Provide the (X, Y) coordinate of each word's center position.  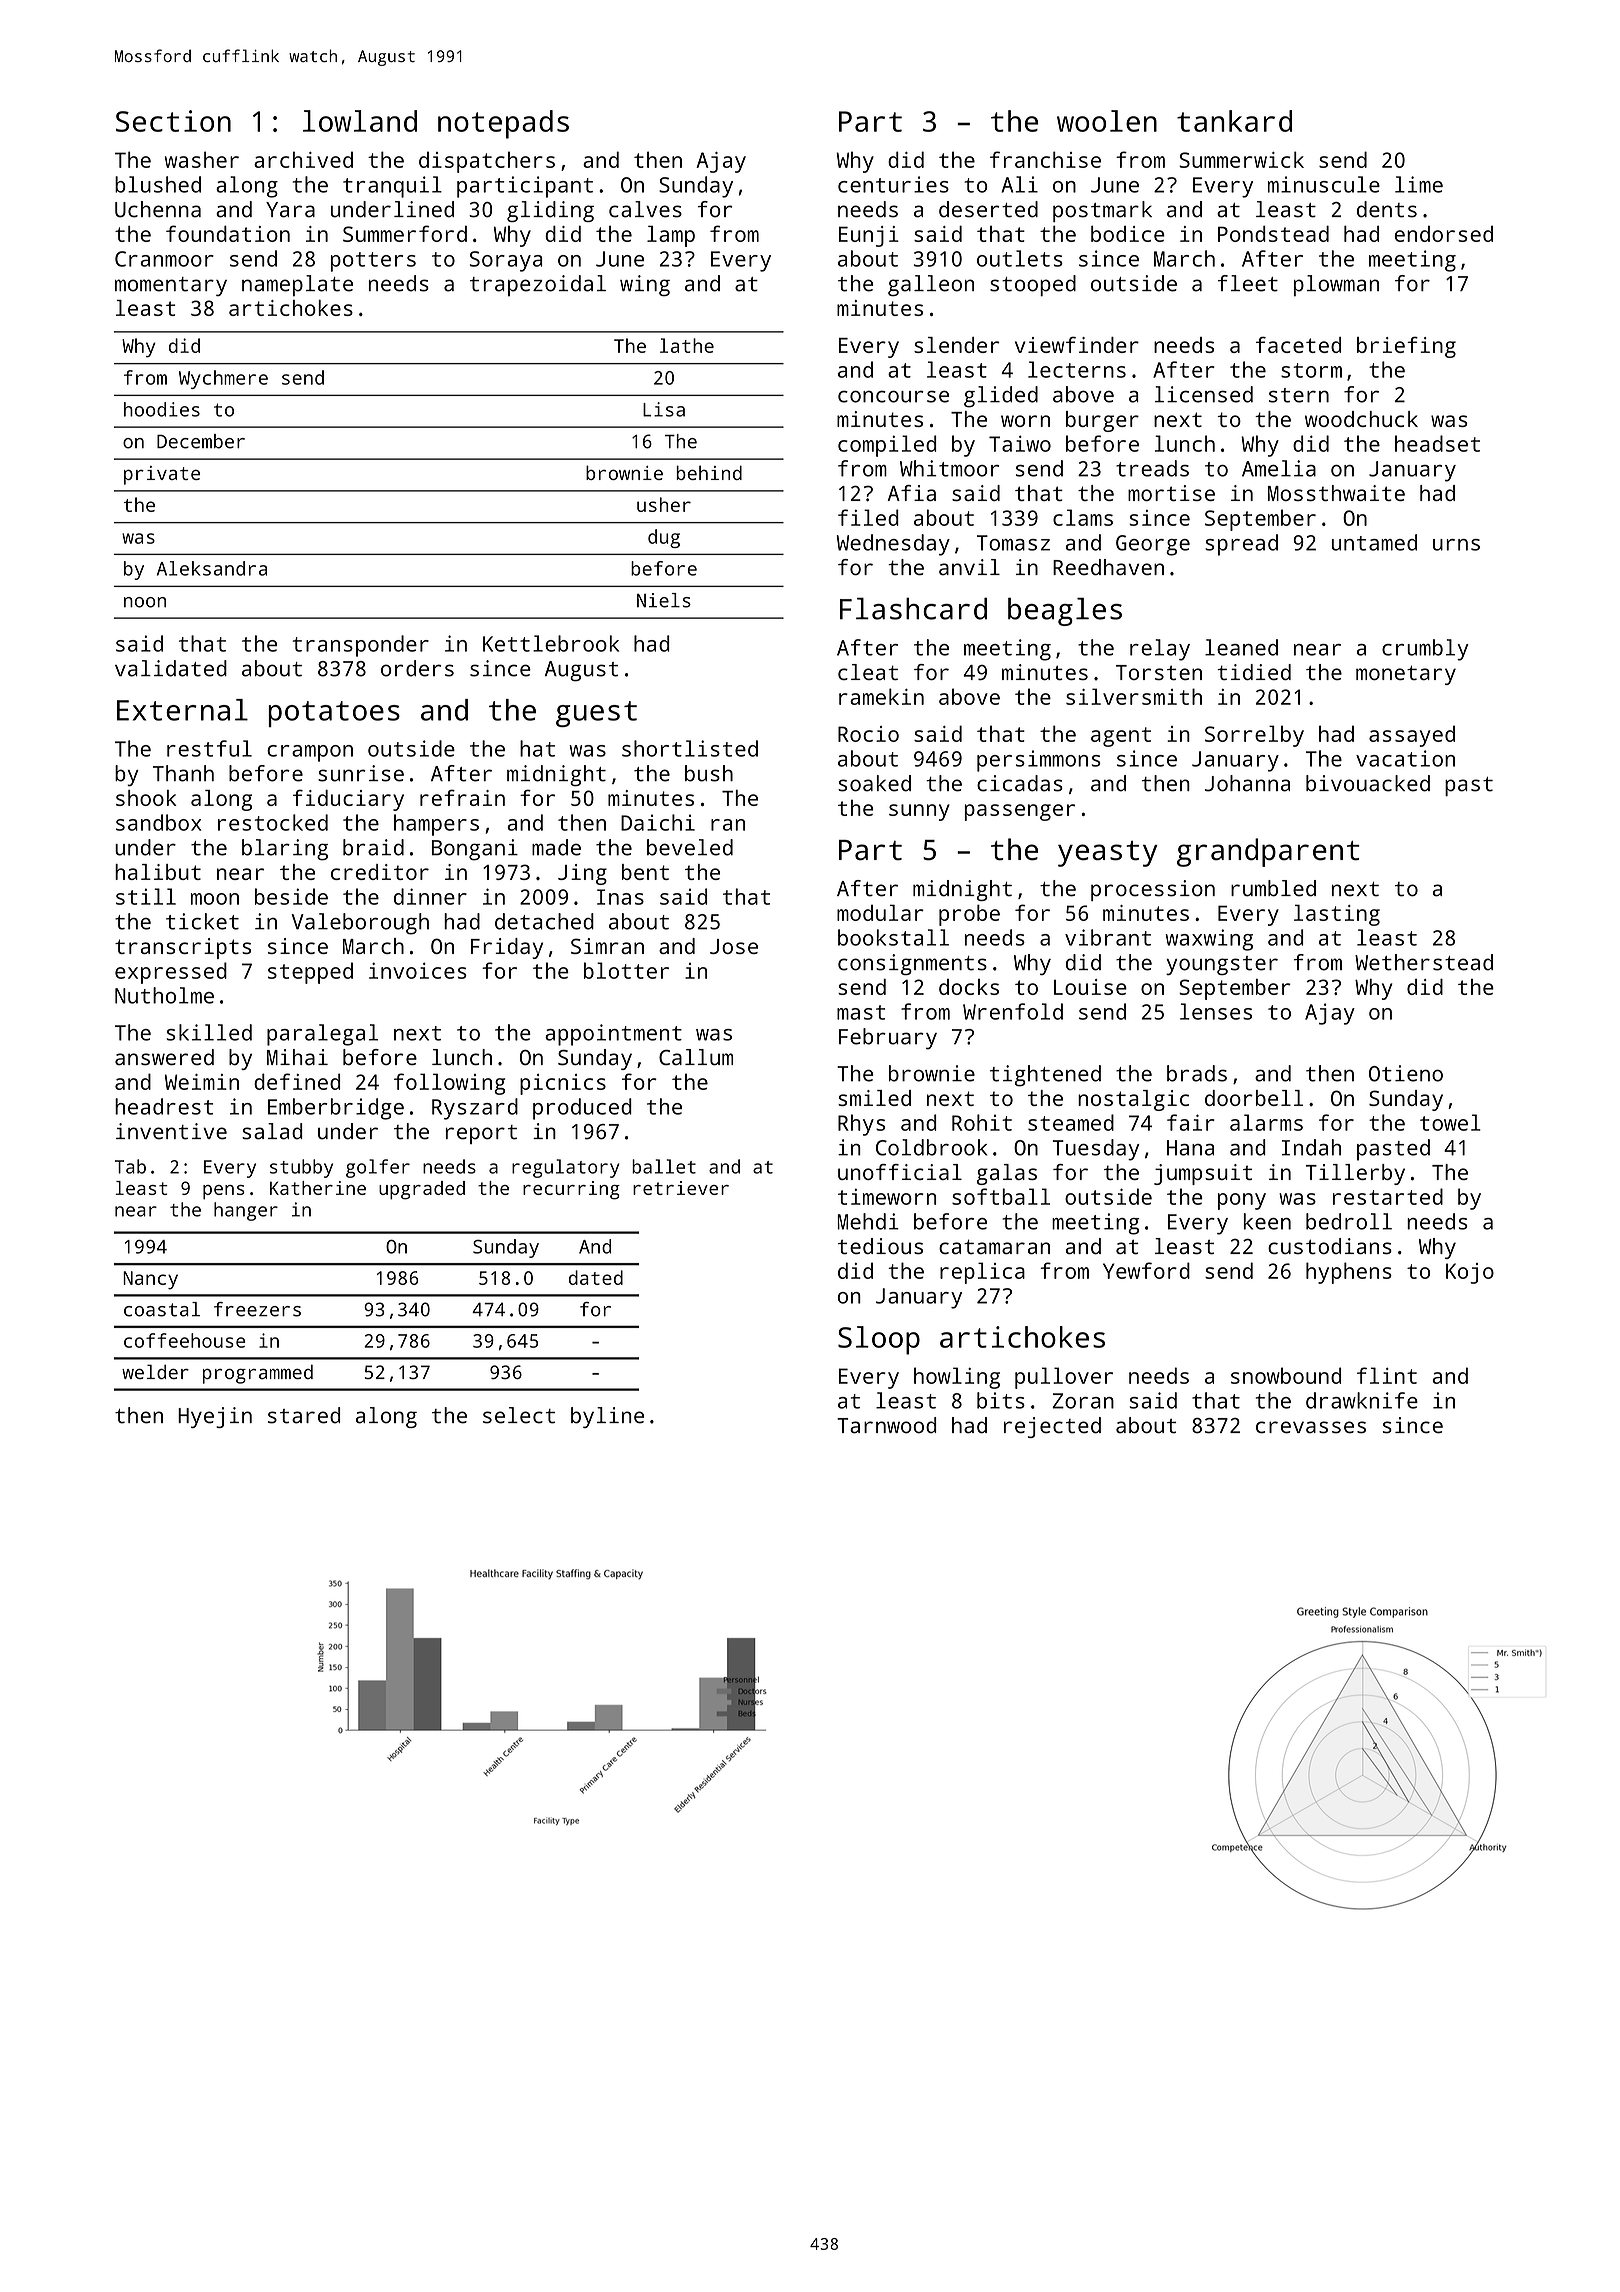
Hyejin (215, 1417)
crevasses (1311, 1427)
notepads (503, 124)
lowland (360, 121)
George (1153, 545)
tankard (1234, 121)
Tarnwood (886, 1425)
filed (868, 517)
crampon (310, 753)
